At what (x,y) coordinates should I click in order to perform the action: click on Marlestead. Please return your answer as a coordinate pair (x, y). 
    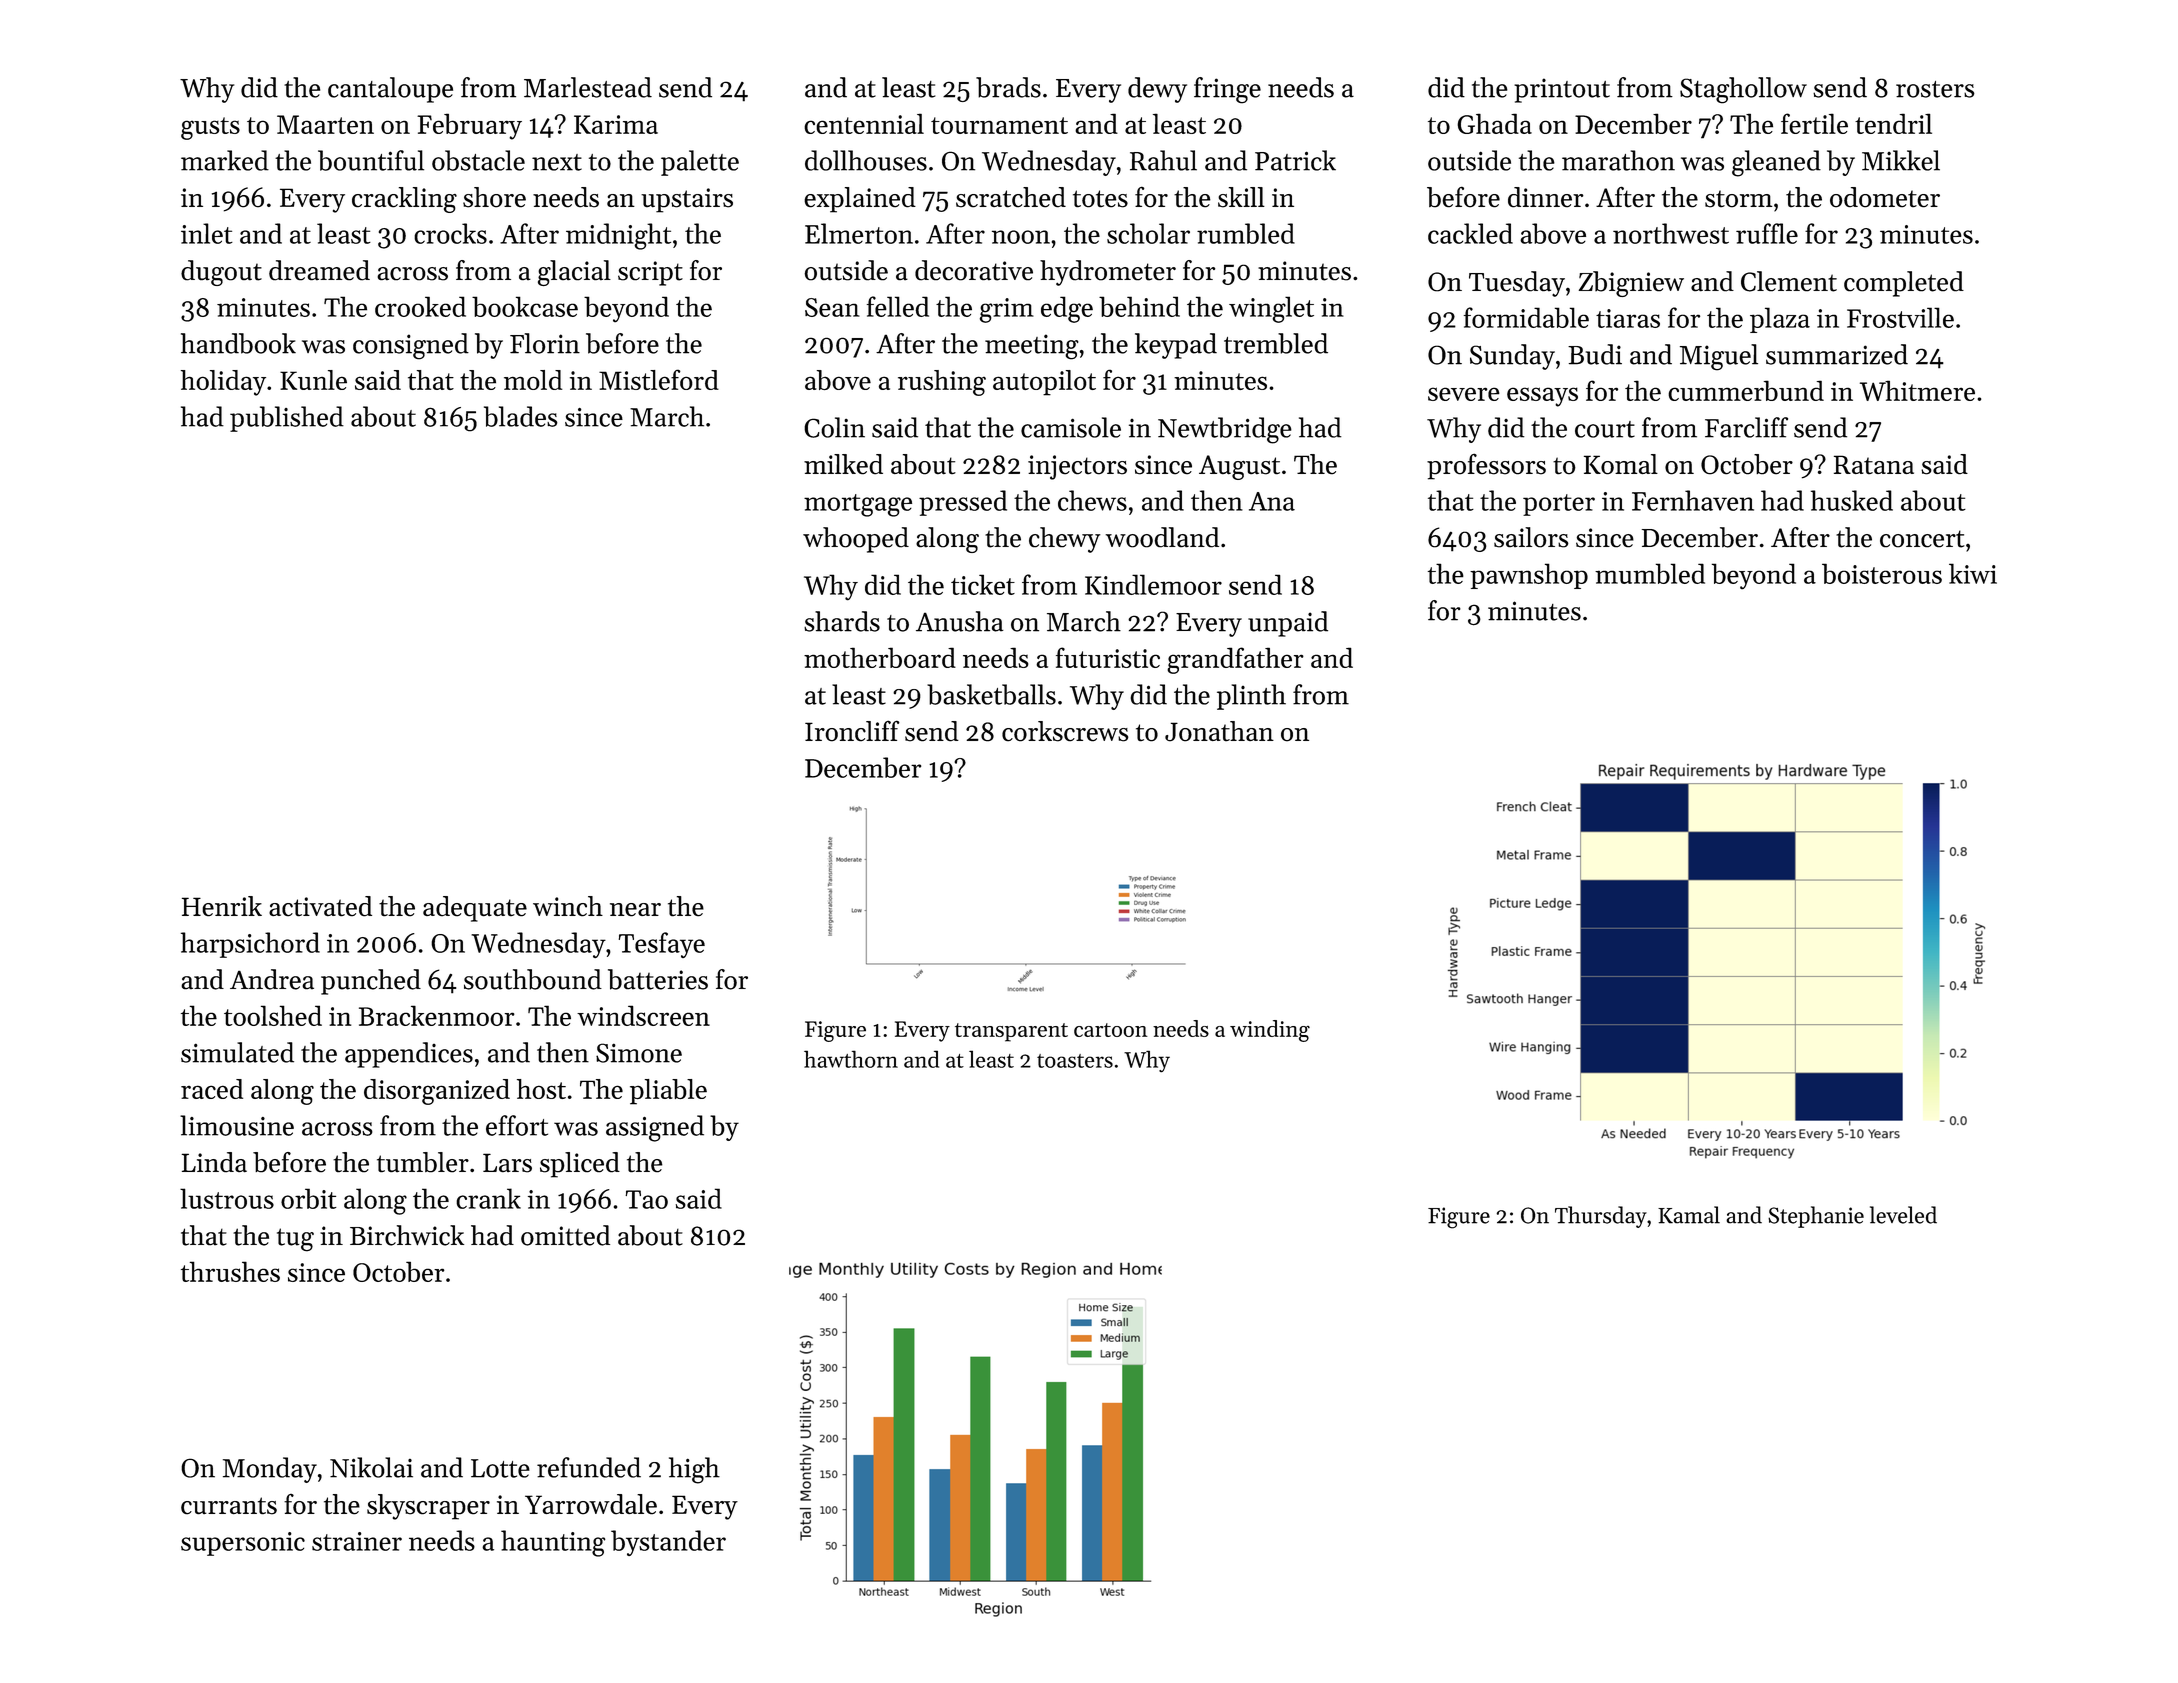
    Looking at the image, I should click on (588, 87).
